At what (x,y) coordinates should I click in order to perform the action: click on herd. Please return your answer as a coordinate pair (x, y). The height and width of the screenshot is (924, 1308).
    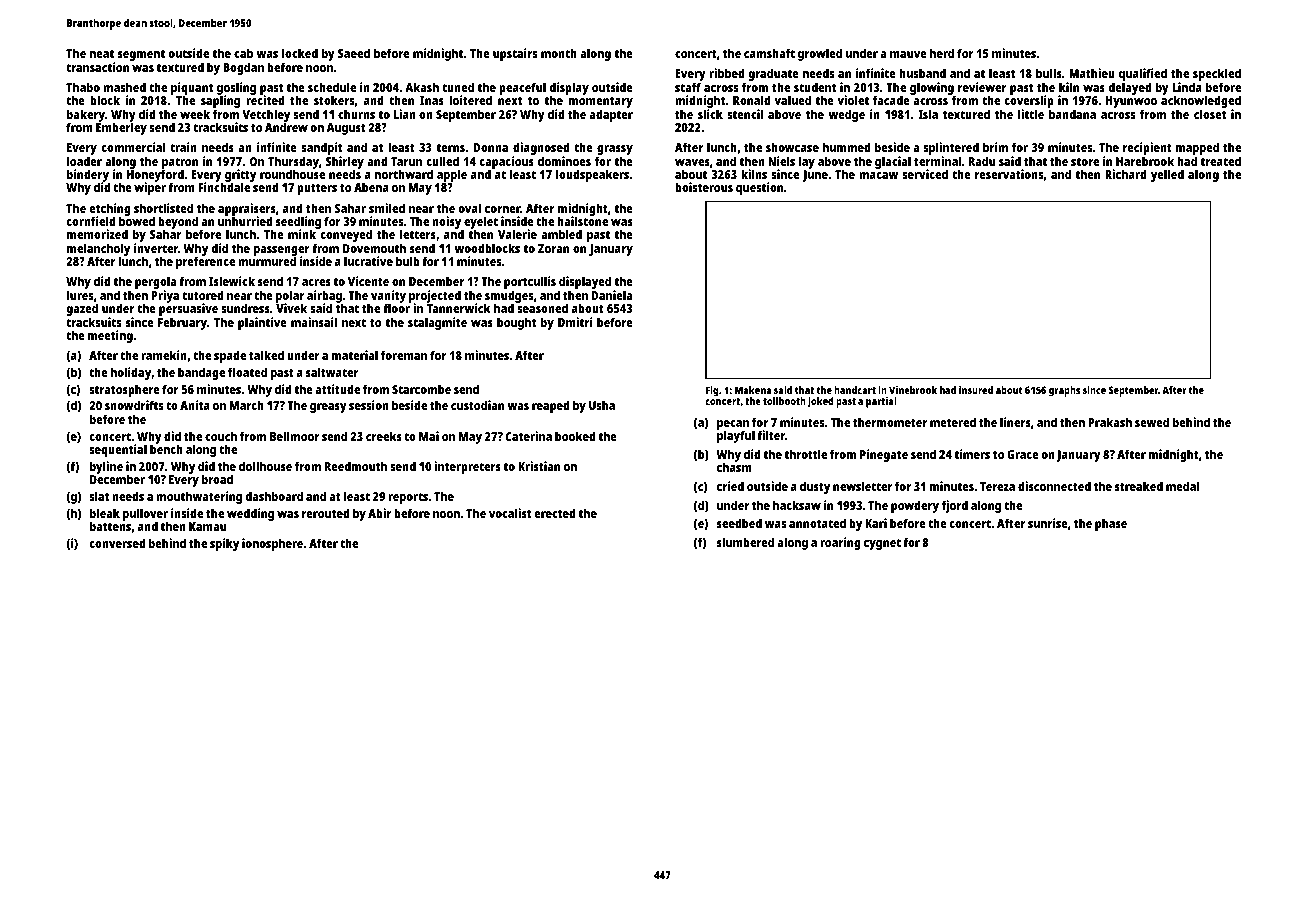
    Looking at the image, I should click on (942, 53).
